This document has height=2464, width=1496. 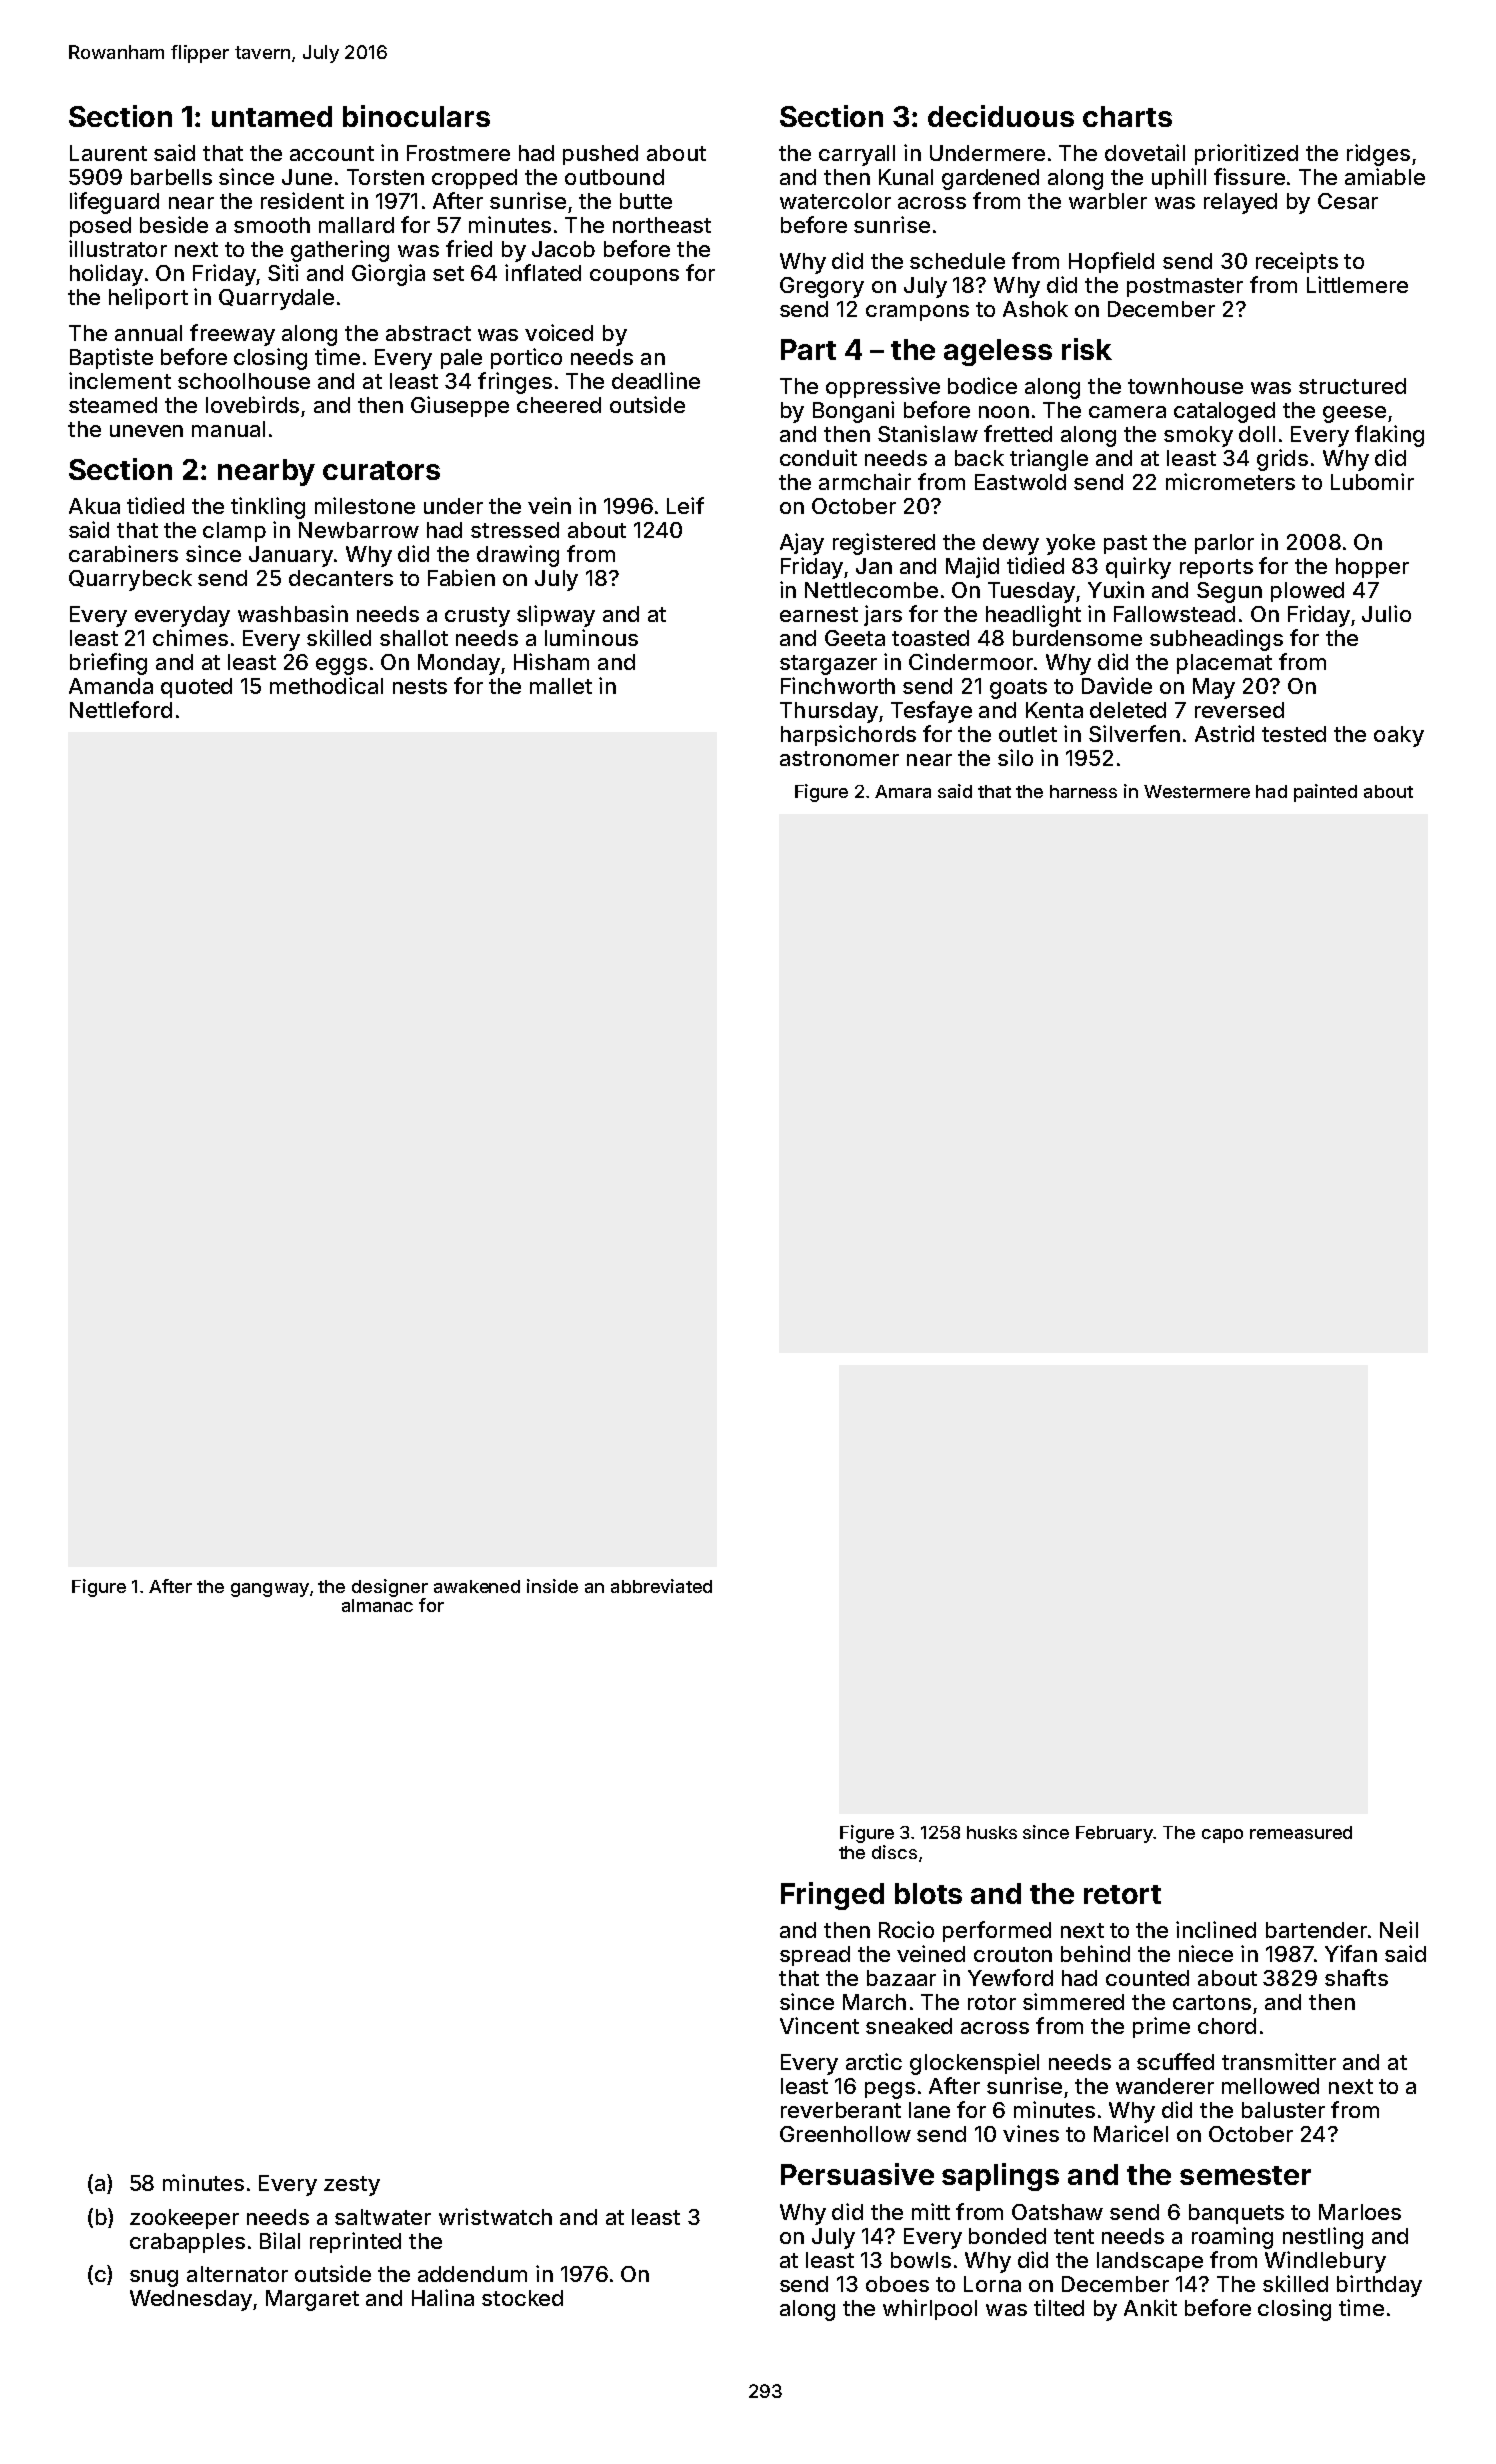 I want to click on carryall, so click(x=857, y=155).
